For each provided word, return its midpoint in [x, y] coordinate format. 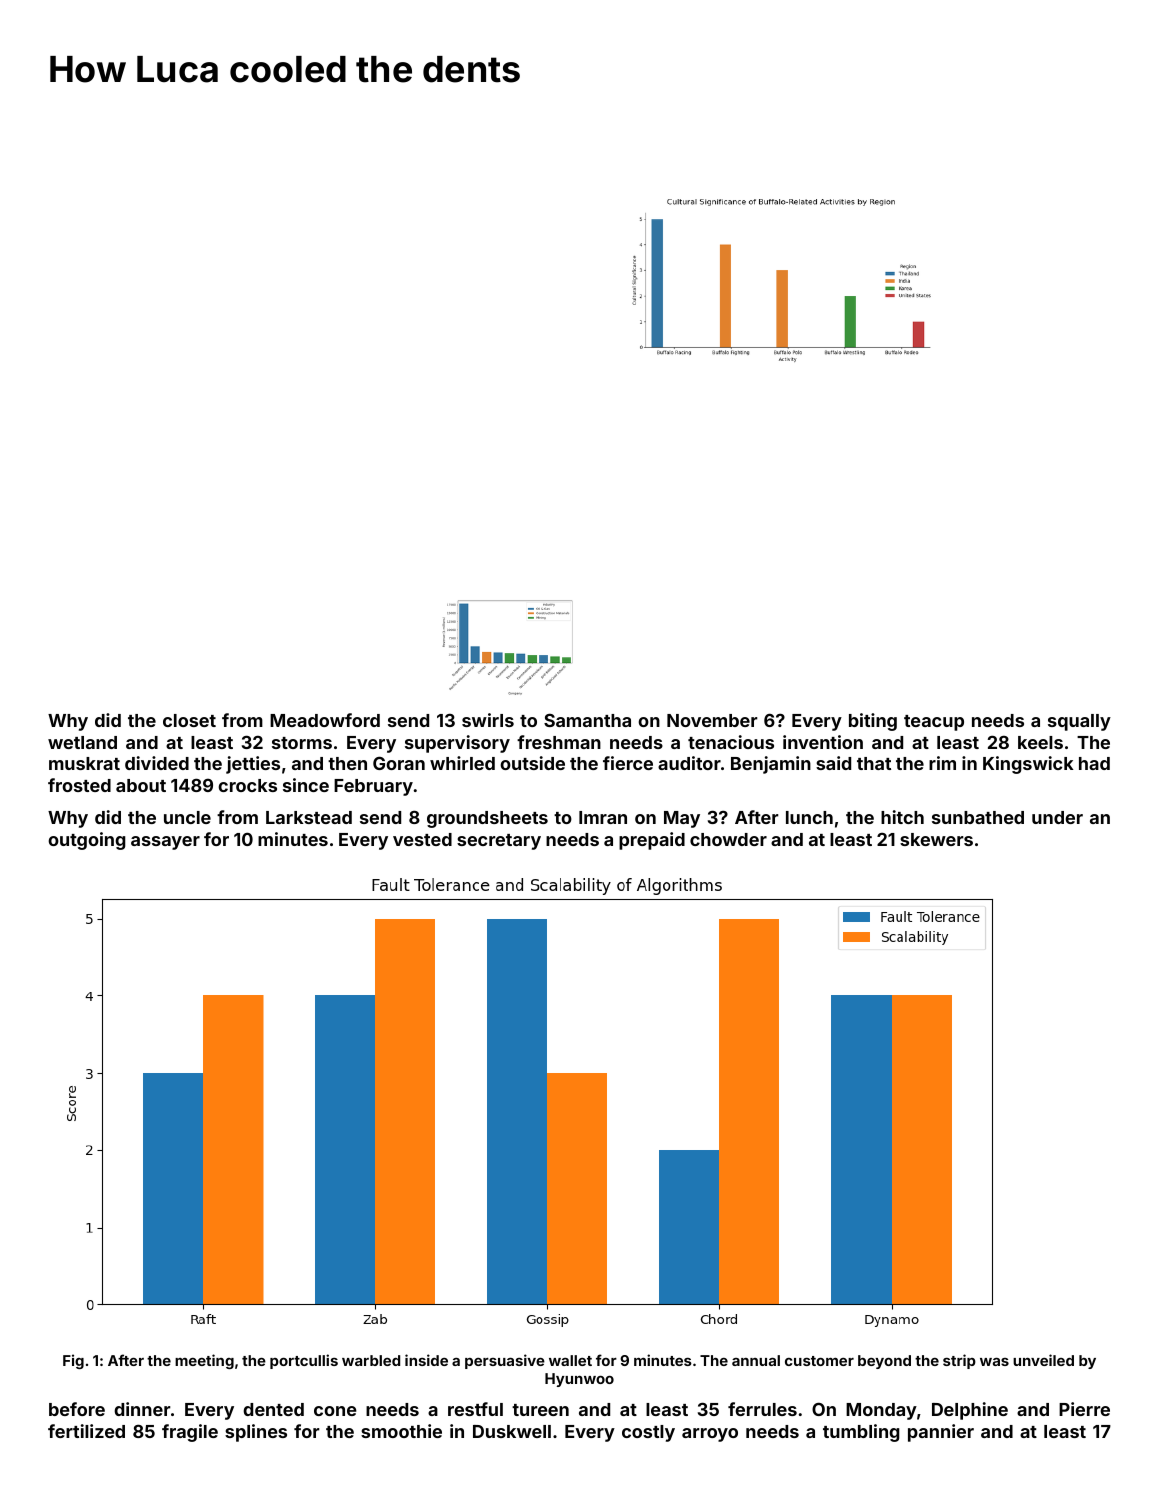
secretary [499, 842]
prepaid [652, 841]
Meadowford [325, 720]
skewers [936, 839]
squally [1079, 722]
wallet [570, 1360]
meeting [204, 1361]
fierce [628, 763]
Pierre [1084, 1409]
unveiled [1043, 1360]
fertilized [86, 1431]
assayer [165, 843]
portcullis [304, 1361]
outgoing [87, 841]
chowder [728, 839]
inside [426, 1360]
